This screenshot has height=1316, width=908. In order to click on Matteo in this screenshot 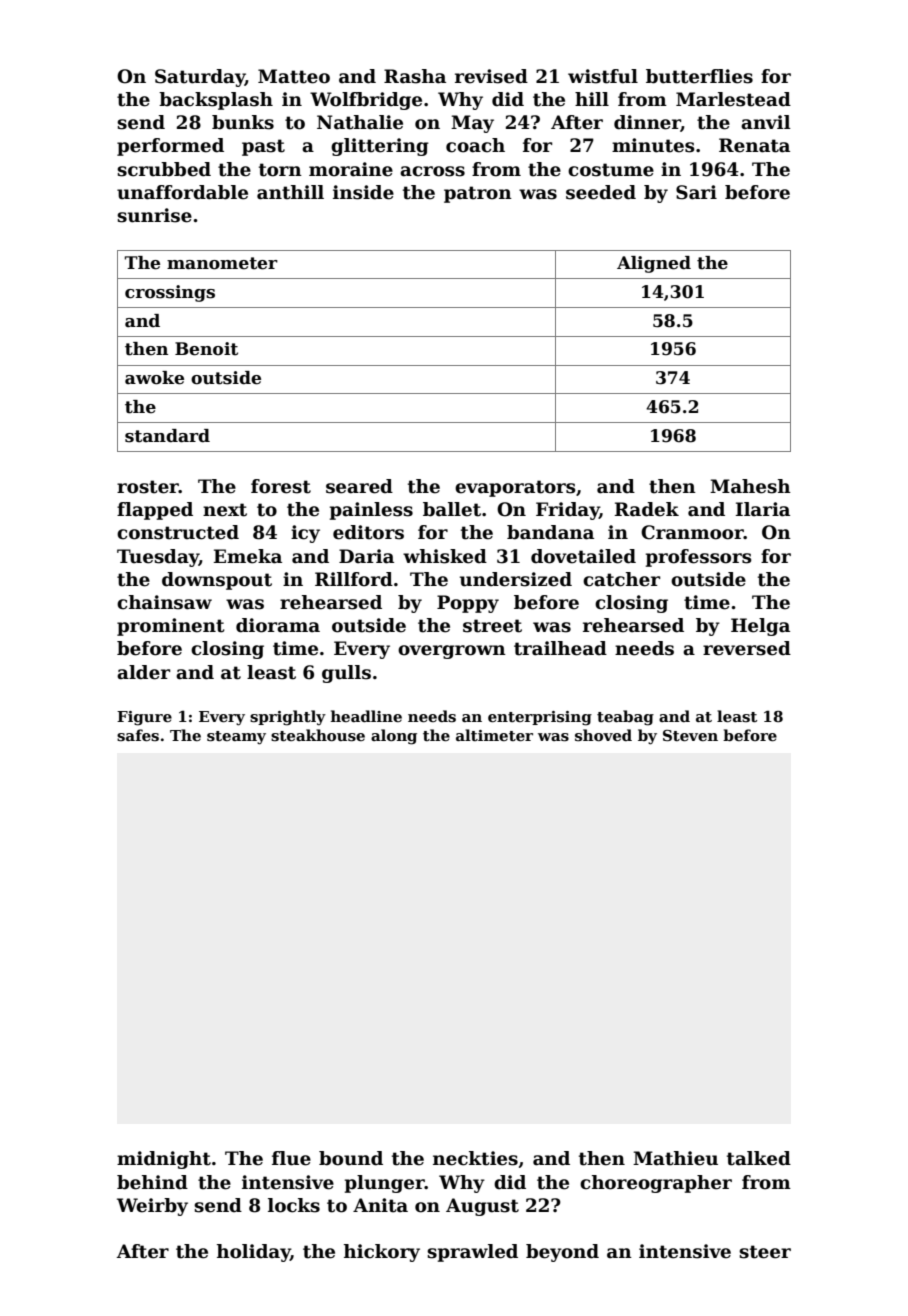, I will do `click(294, 76)`.
